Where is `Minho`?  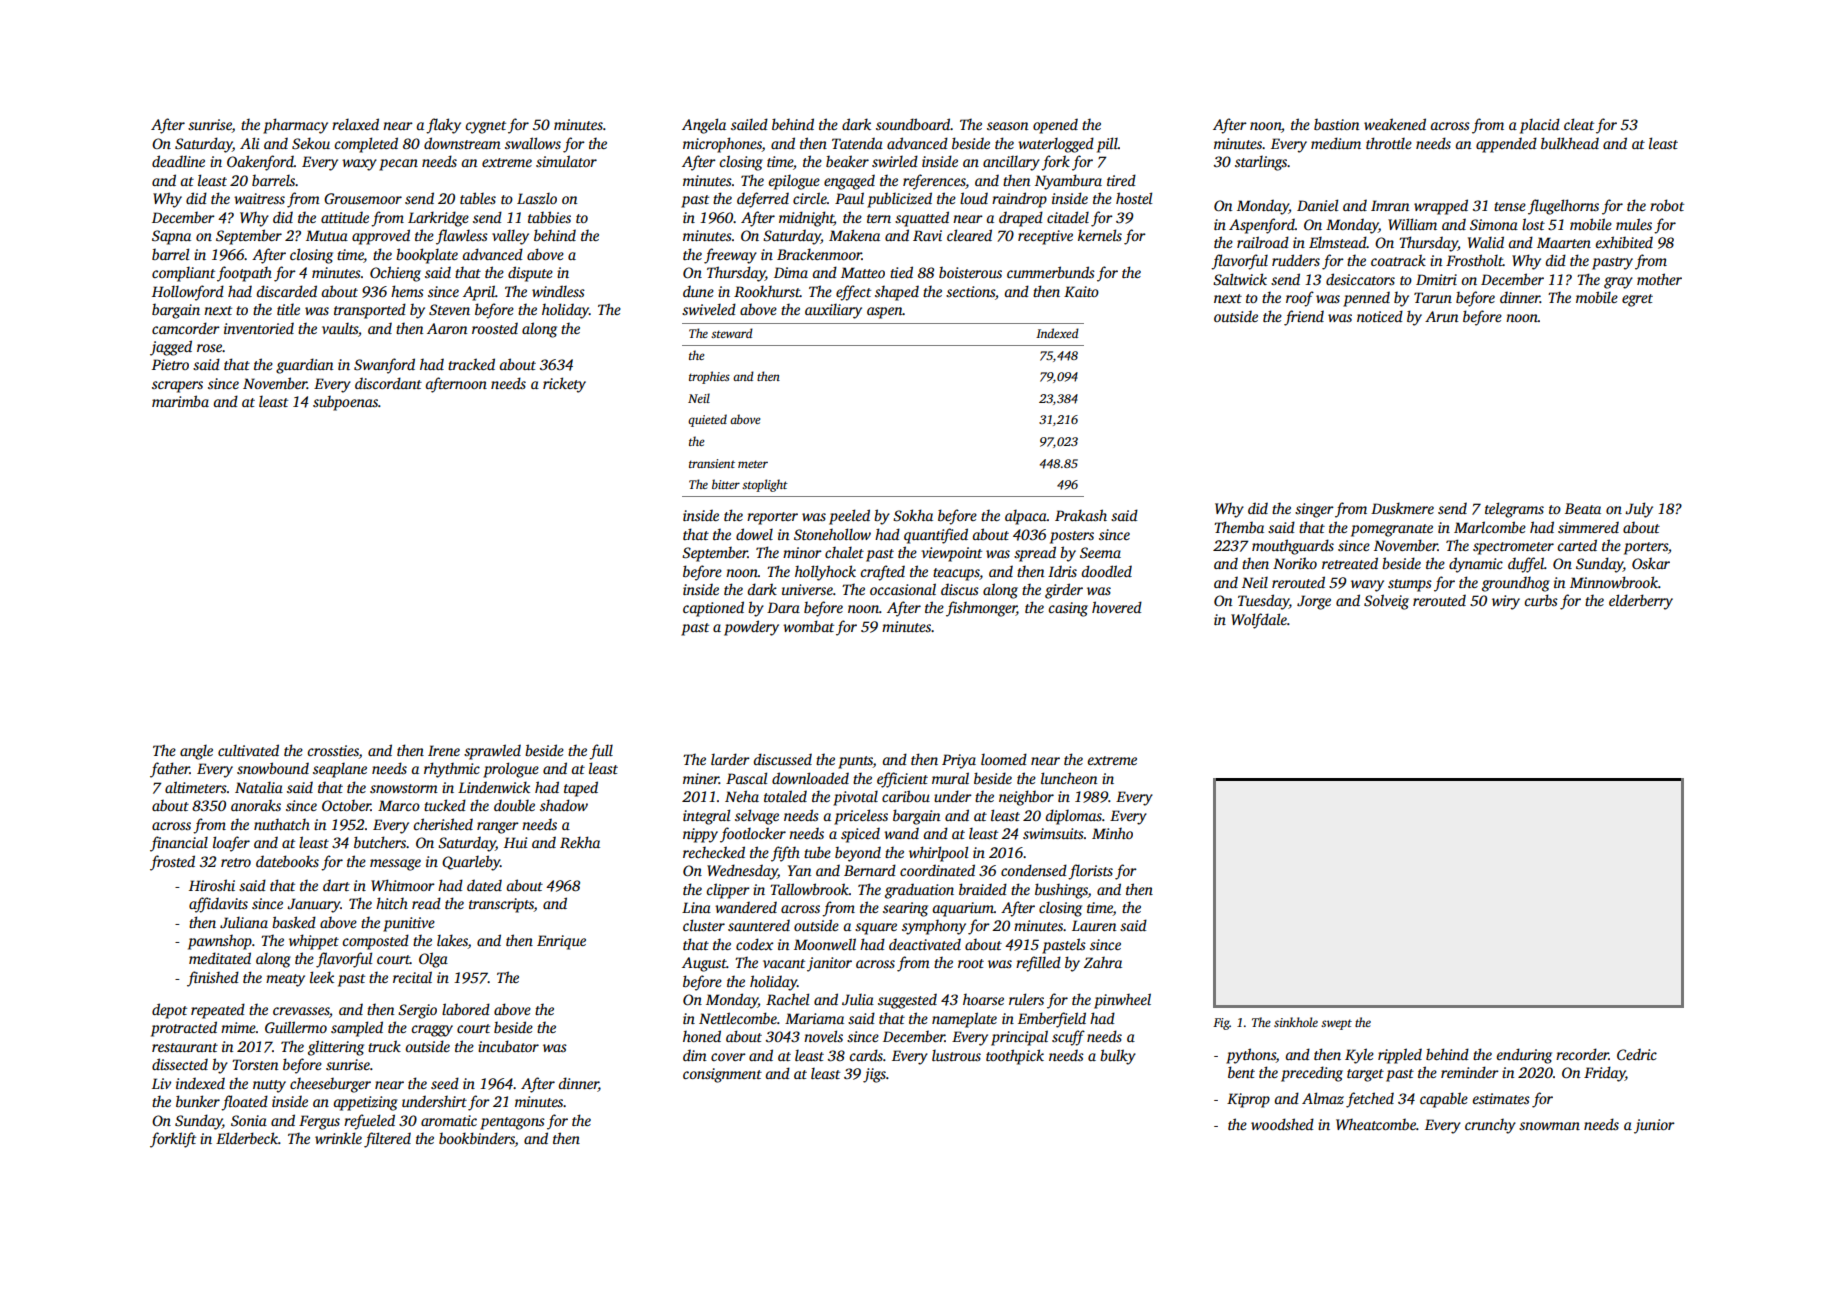 Minho is located at coordinates (1112, 833).
